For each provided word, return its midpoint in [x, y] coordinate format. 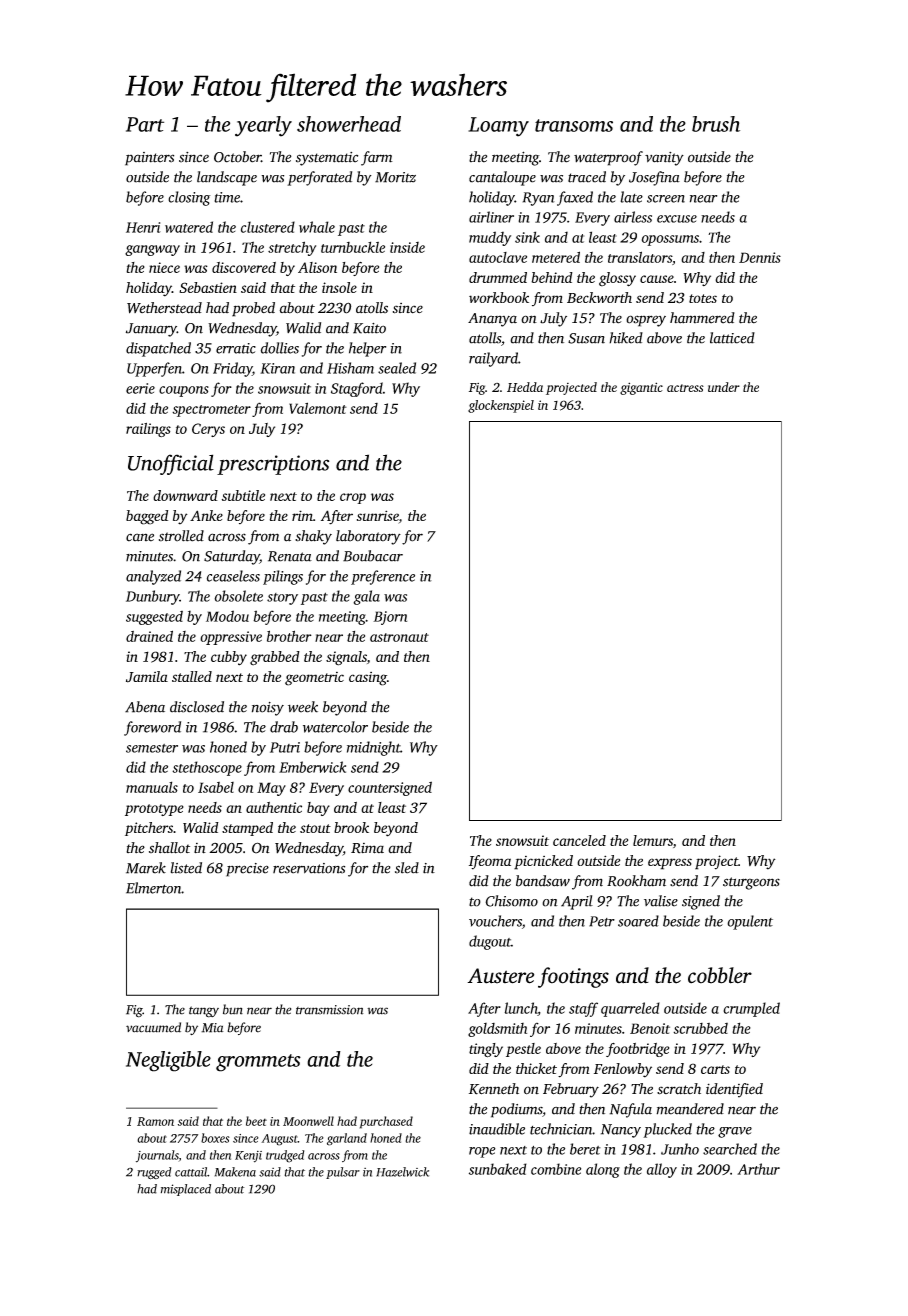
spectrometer [211, 411]
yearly [263, 126]
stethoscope [207, 768]
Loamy [498, 127]
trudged [285, 1156]
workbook [499, 297]
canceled [579, 840]
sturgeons [751, 883]
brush [716, 124]
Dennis [760, 257]
